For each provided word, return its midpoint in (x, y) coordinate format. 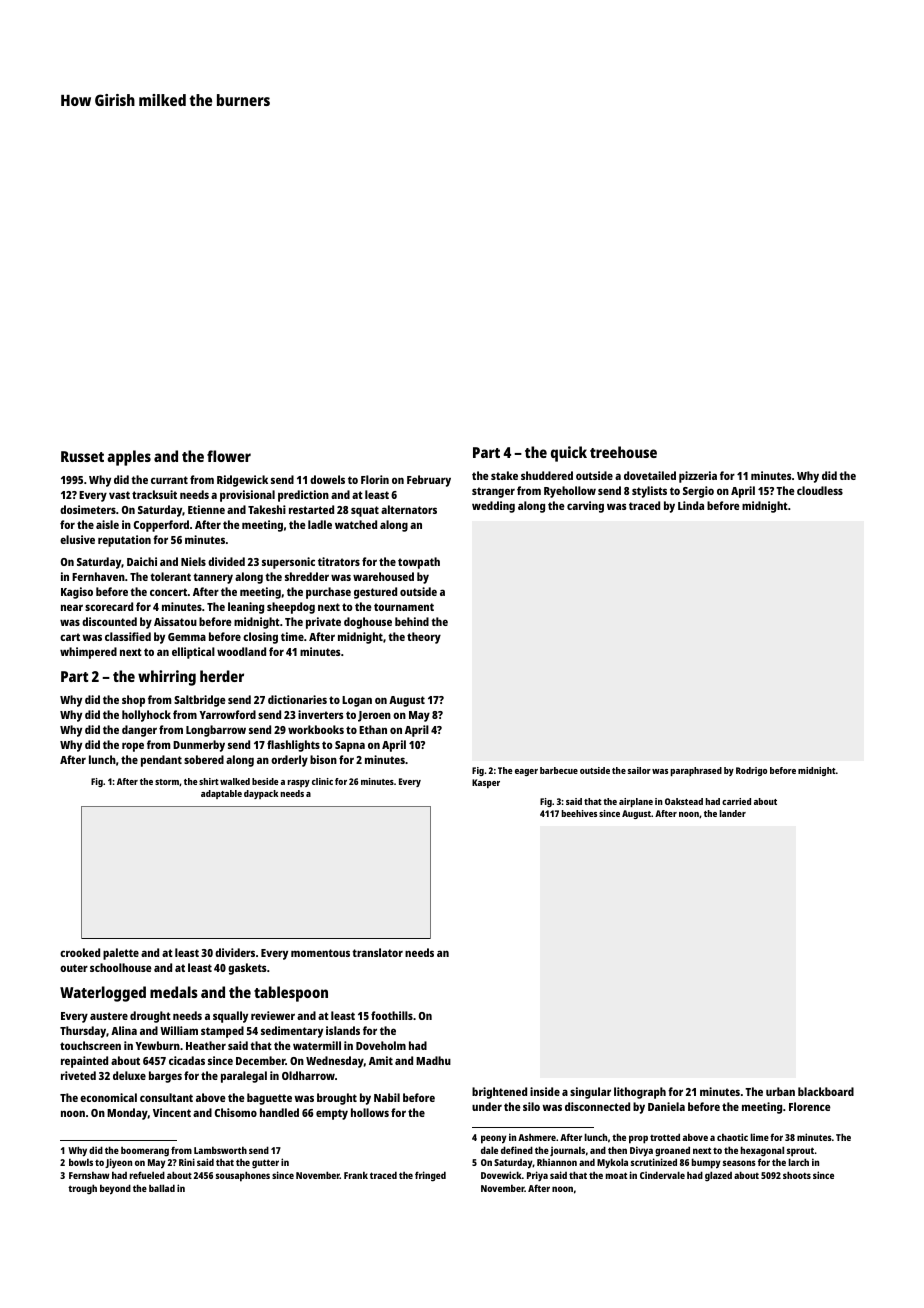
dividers (235, 952)
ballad (162, 1188)
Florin (375, 479)
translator (377, 952)
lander (733, 813)
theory (424, 638)
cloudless (820, 490)
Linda (691, 505)
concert (168, 592)
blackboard (826, 1091)
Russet (82, 456)
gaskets (247, 969)
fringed (430, 1176)
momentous (320, 953)
